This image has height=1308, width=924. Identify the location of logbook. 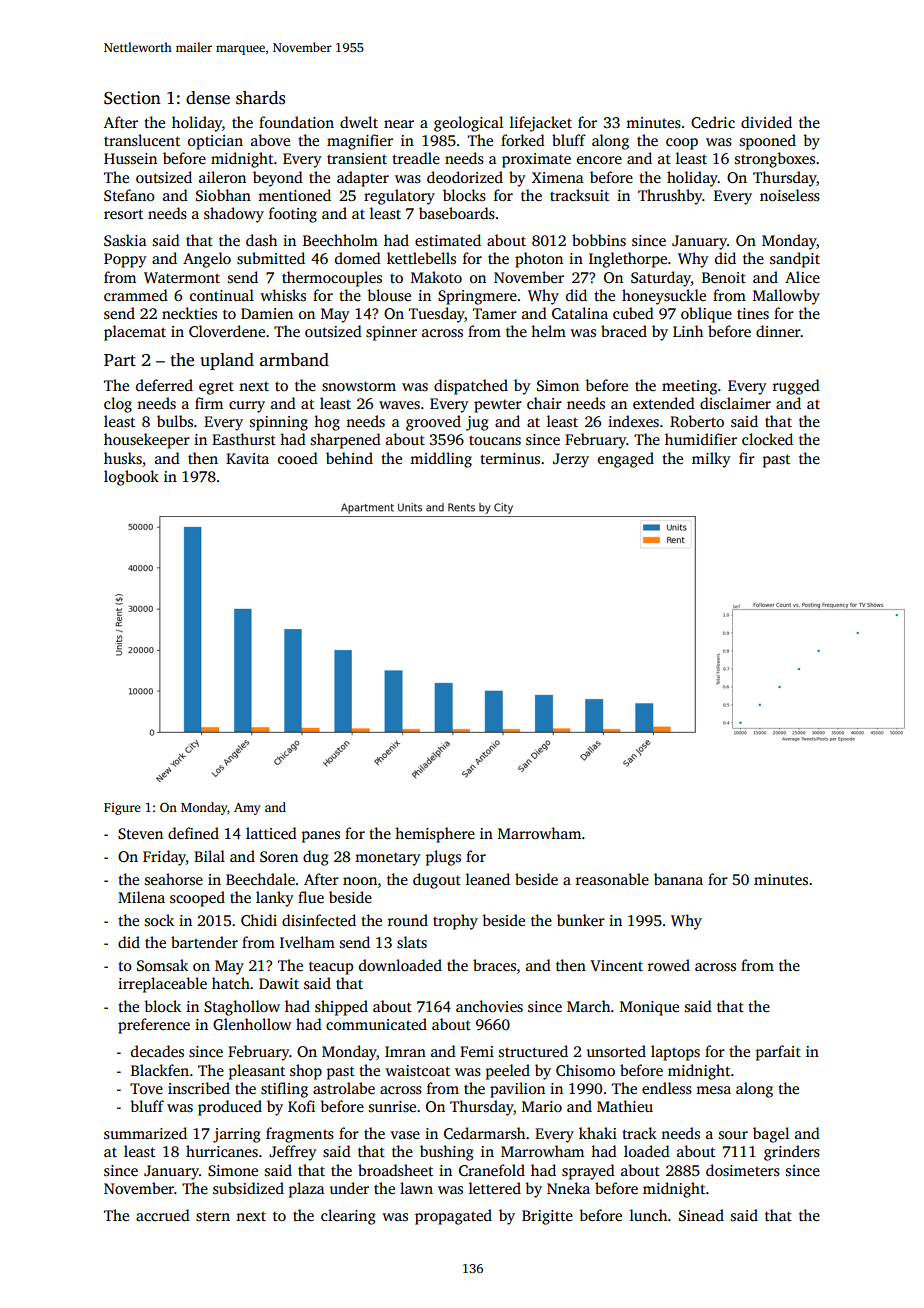
(131, 478).
